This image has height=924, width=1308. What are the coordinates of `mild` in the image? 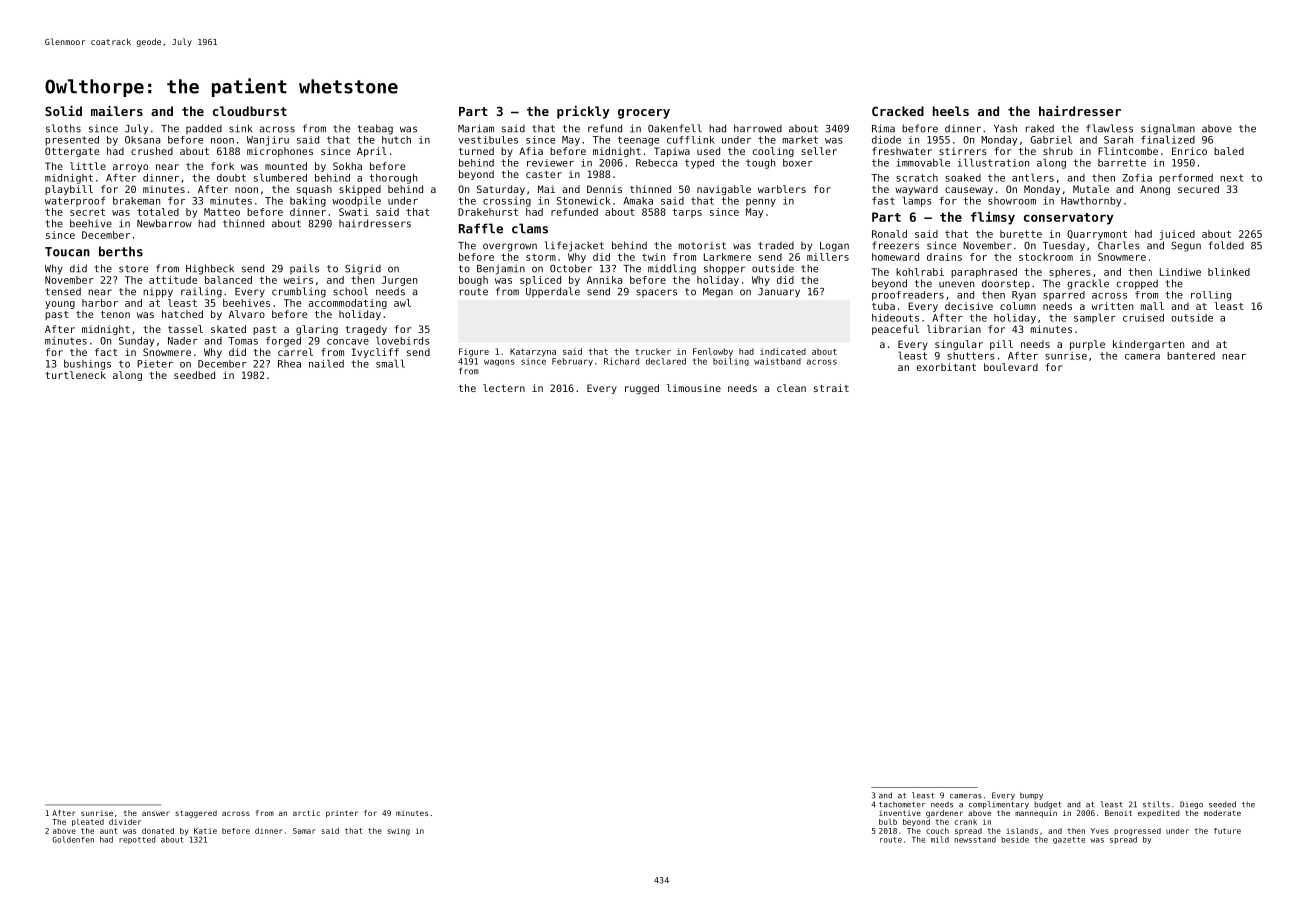 It's located at (940, 839).
